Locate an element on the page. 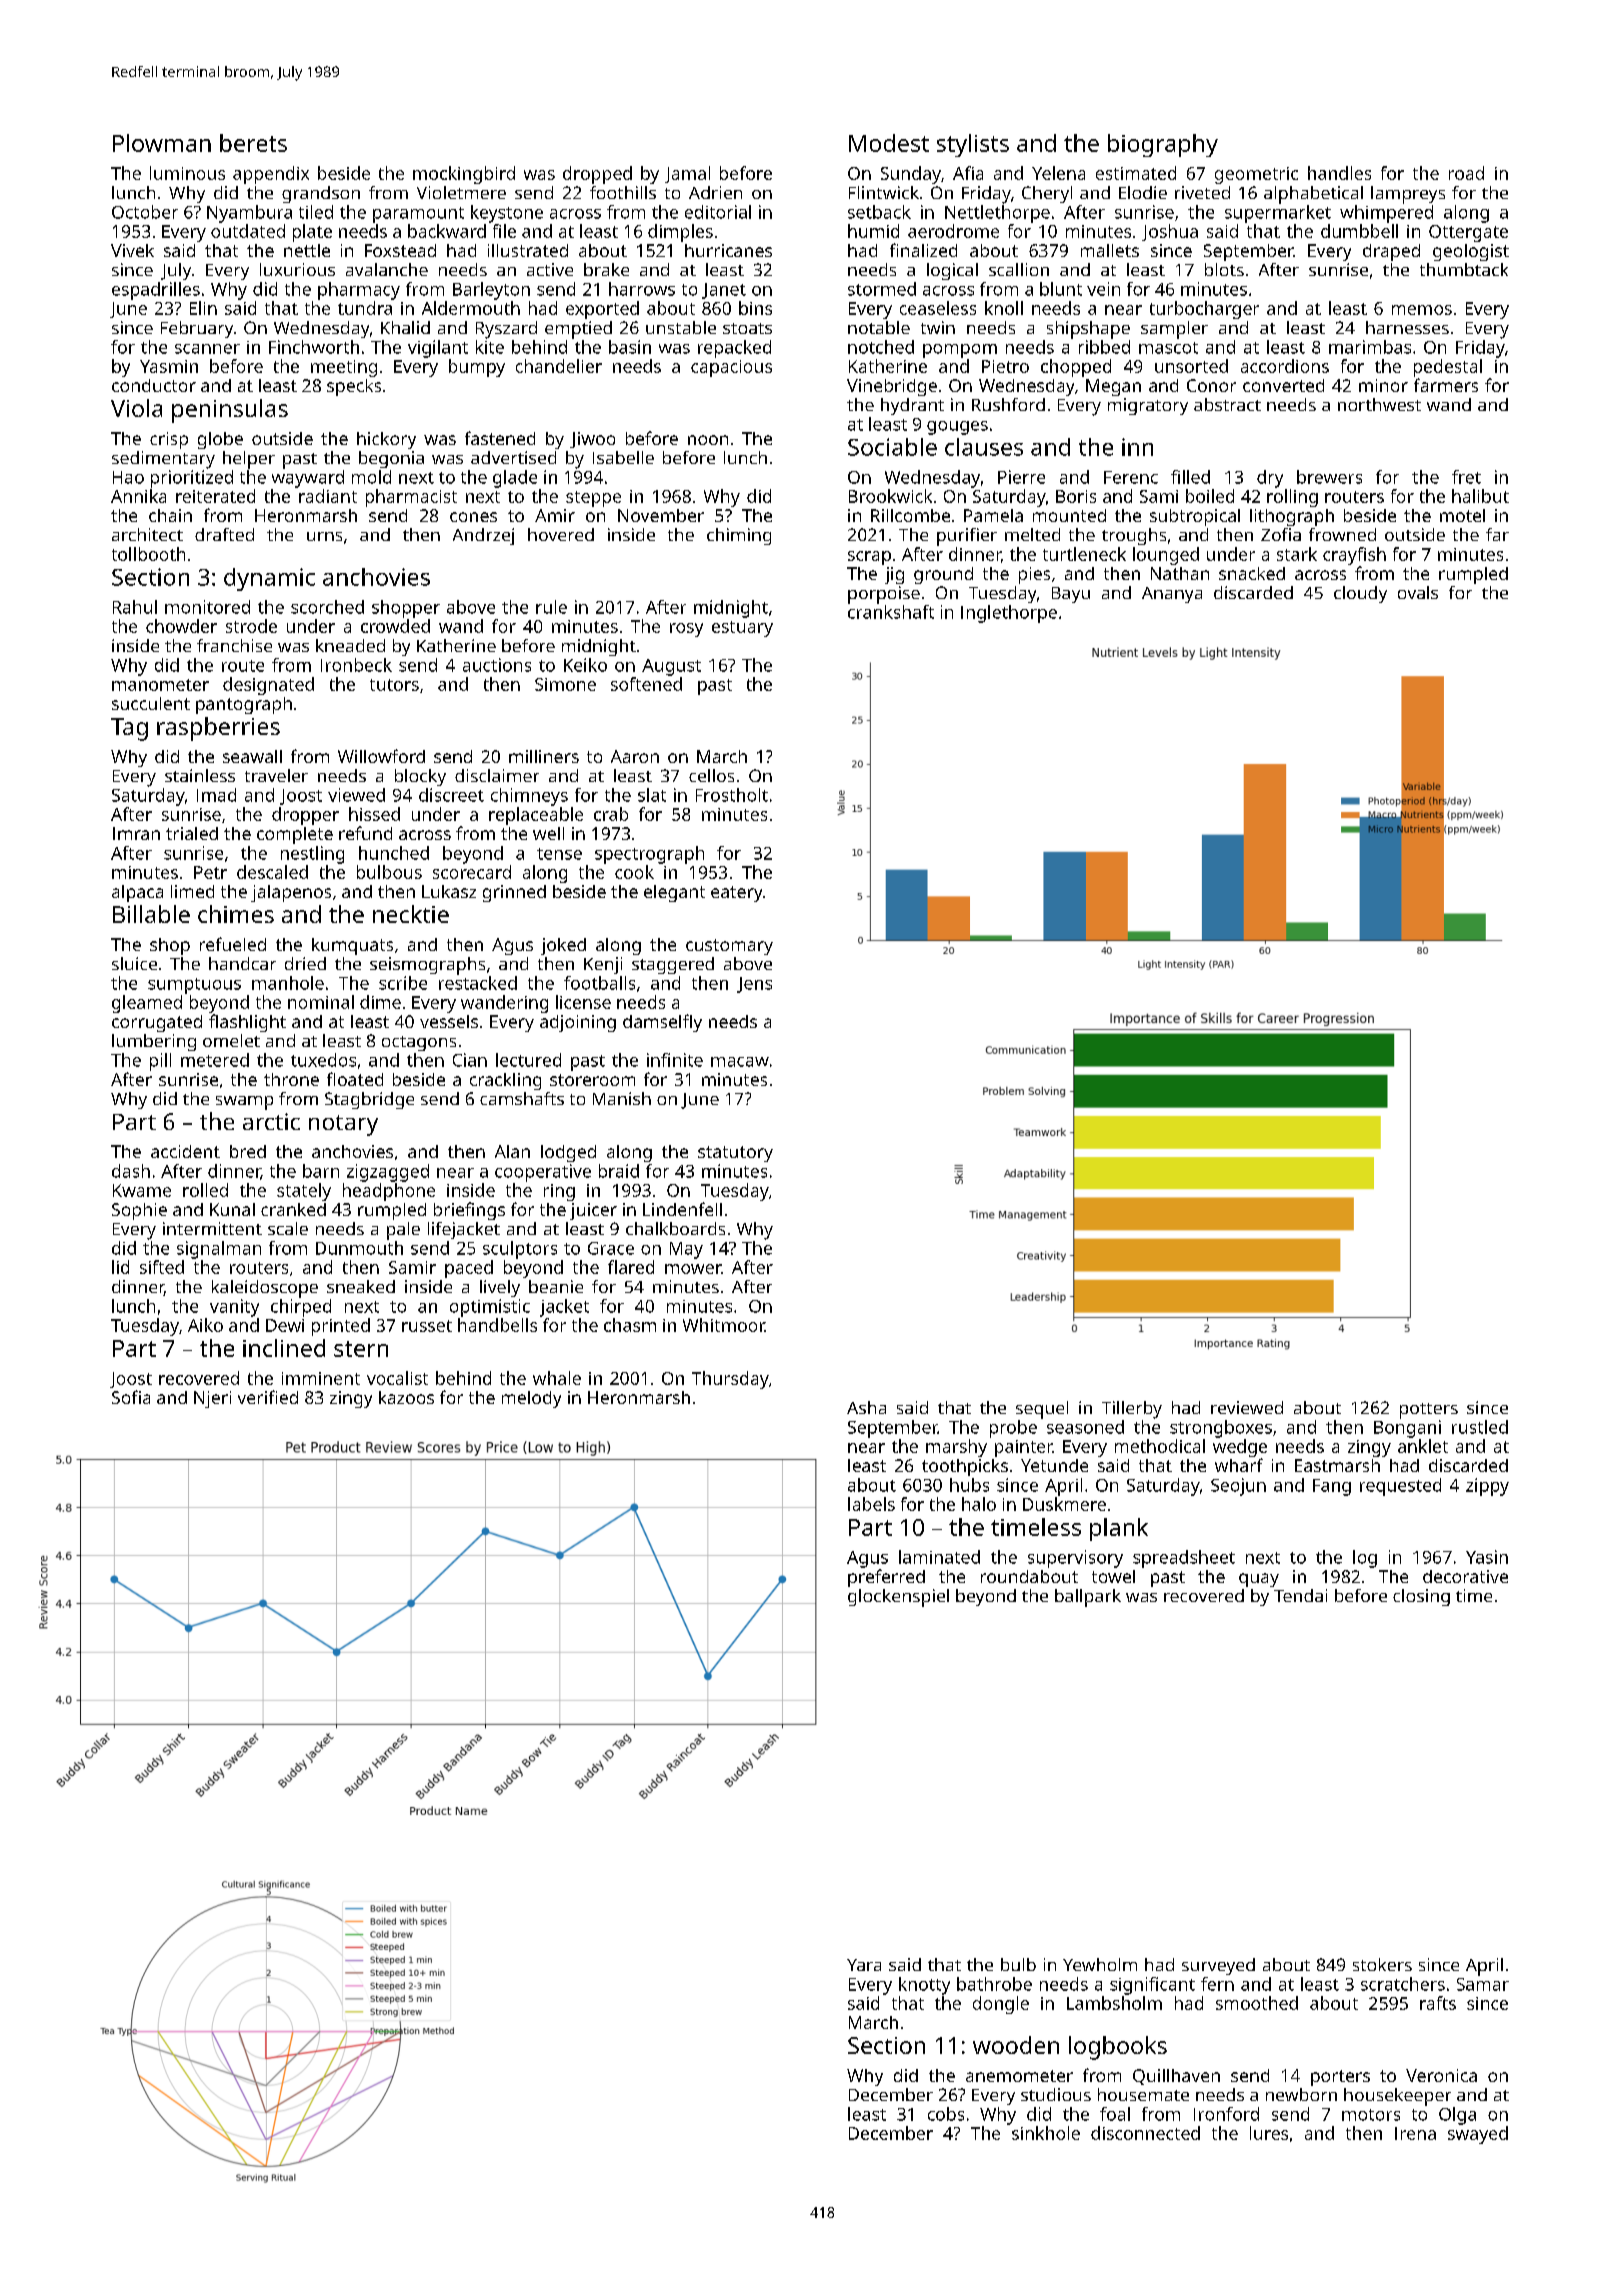 The image size is (1620, 2292). berets is located at coordinates (253, 143).
